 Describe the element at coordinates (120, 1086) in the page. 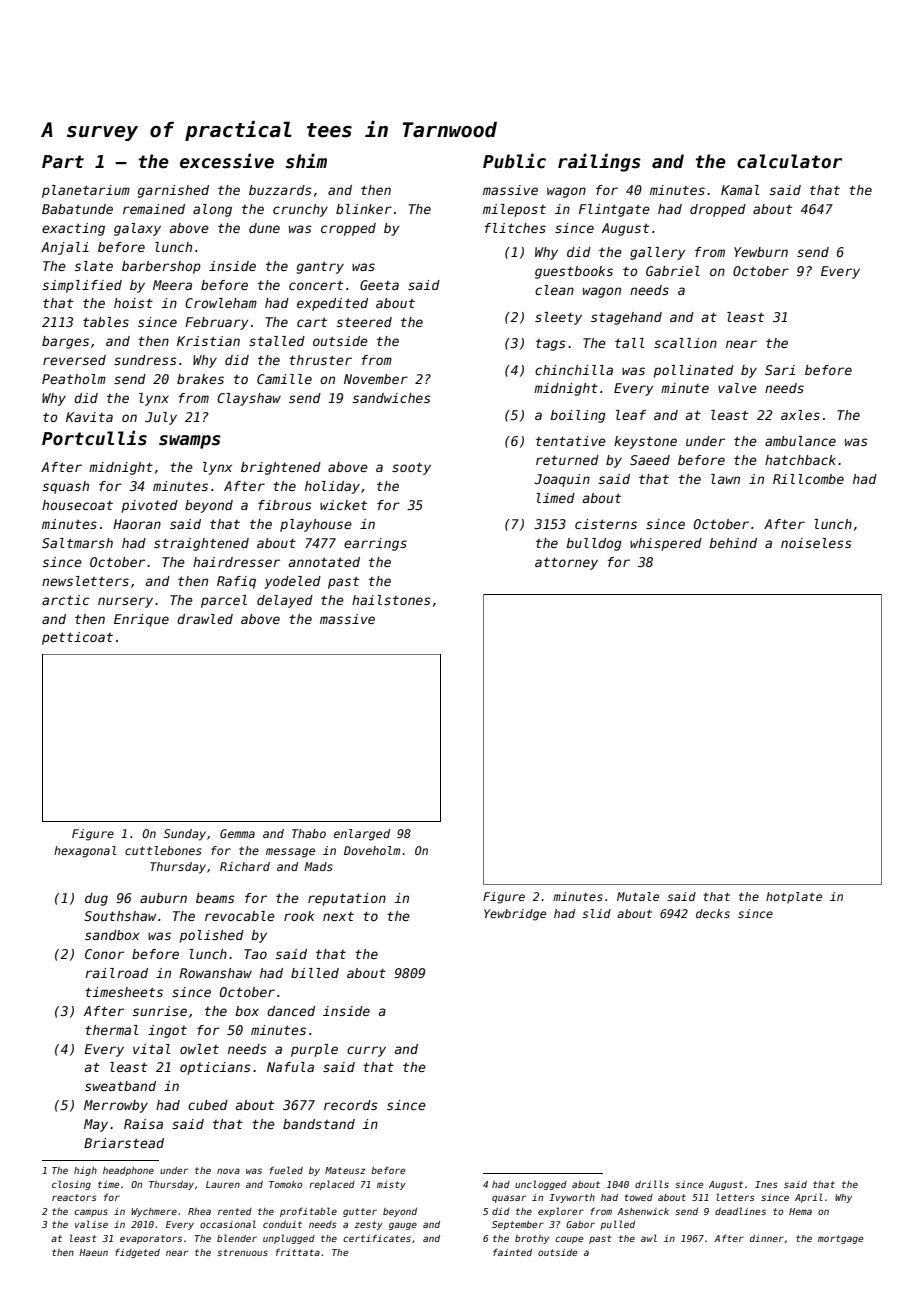

I see `sweatband` at that location.
